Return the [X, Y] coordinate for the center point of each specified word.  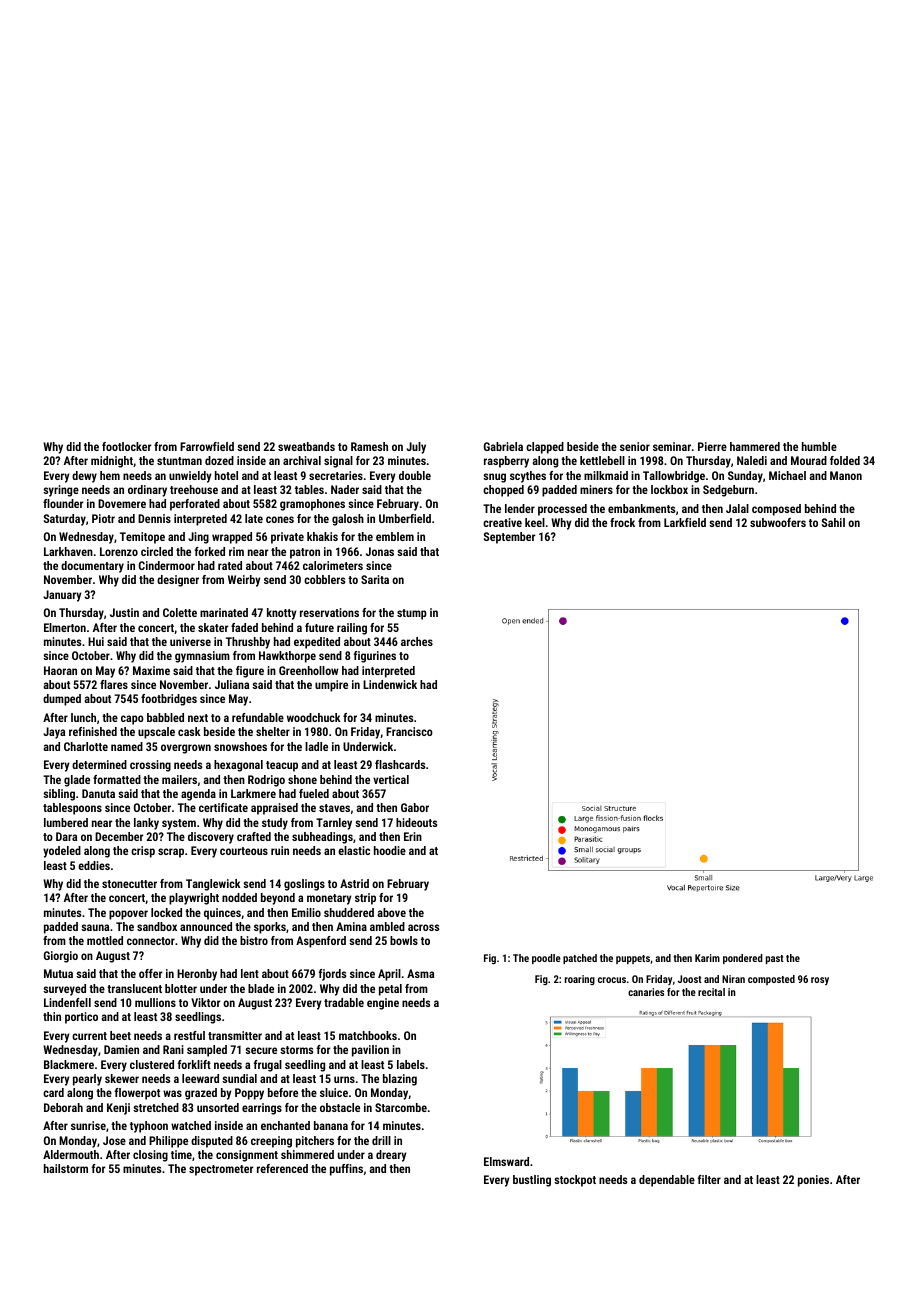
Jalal [737, 508]
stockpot [575, 1181]
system [179, 824]
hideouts [416, 822]
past [775, 959]
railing [352, 629]
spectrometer [221, 1170]
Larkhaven [68, 551]
